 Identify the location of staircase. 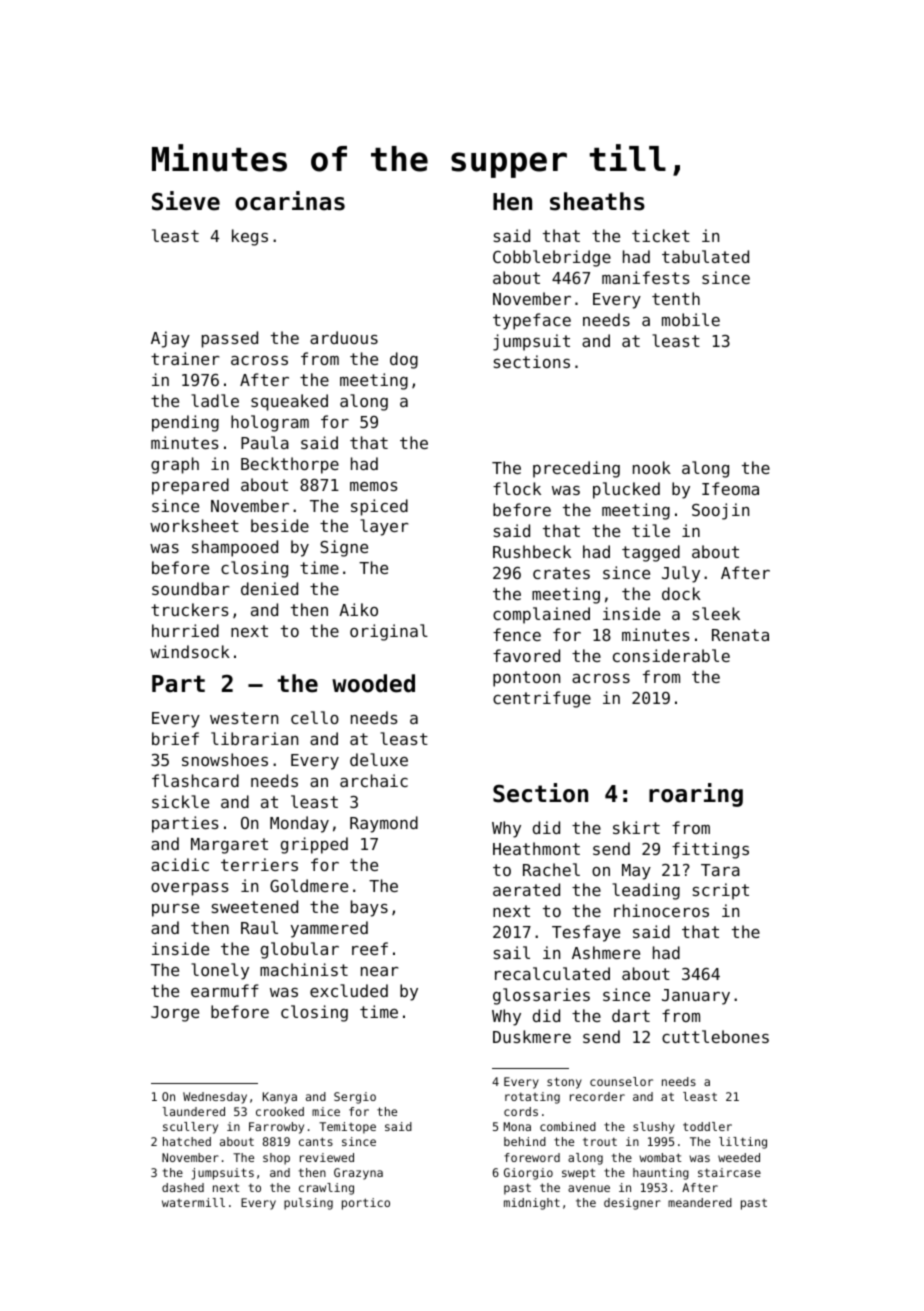
(729, 1172).
